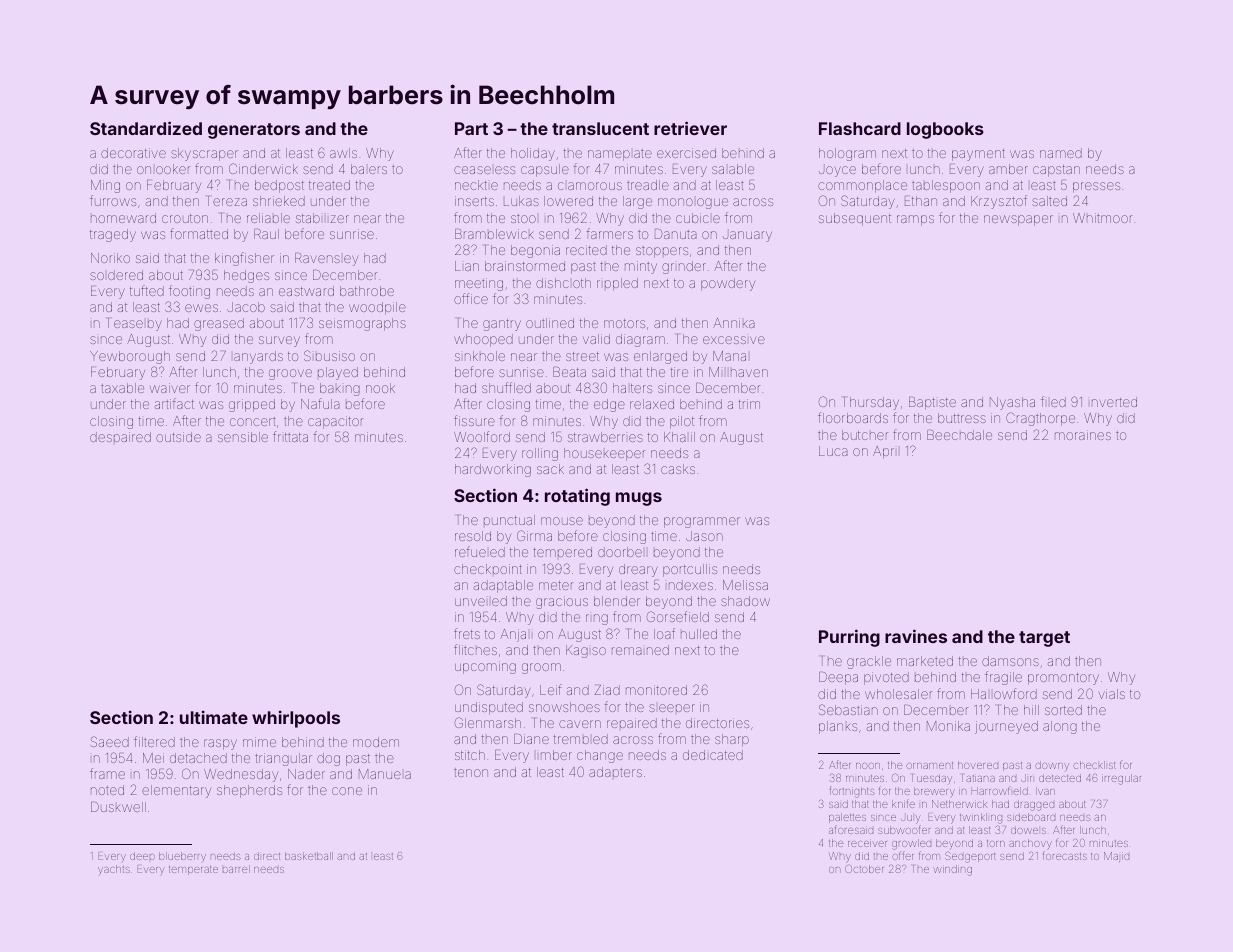 The image size is (1233, 952). Describe the element at coordinates (296, 719) in the image. I see `whirlpools` at that location.
